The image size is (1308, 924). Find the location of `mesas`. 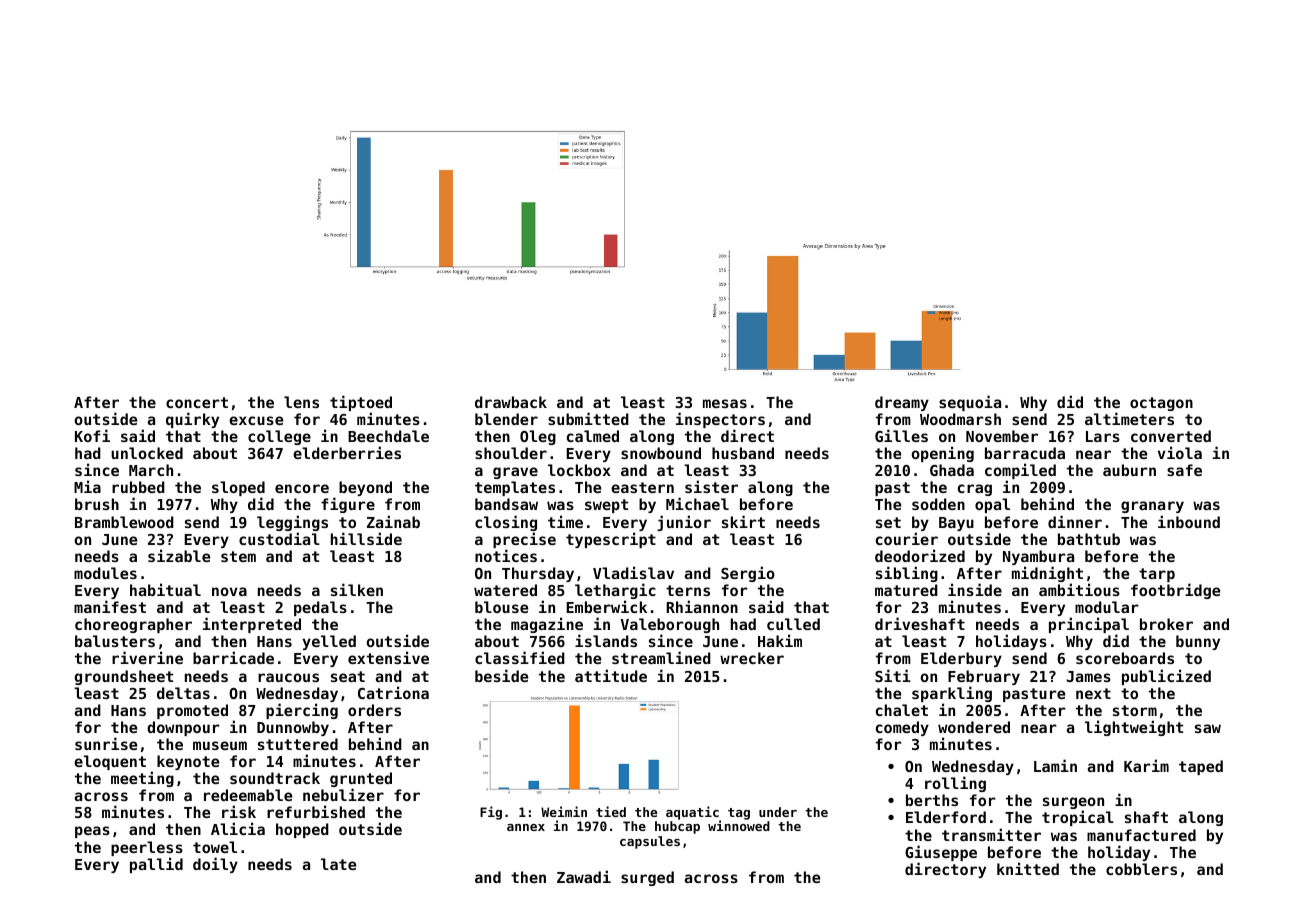

mesas is located at coordinates (725, 403).
